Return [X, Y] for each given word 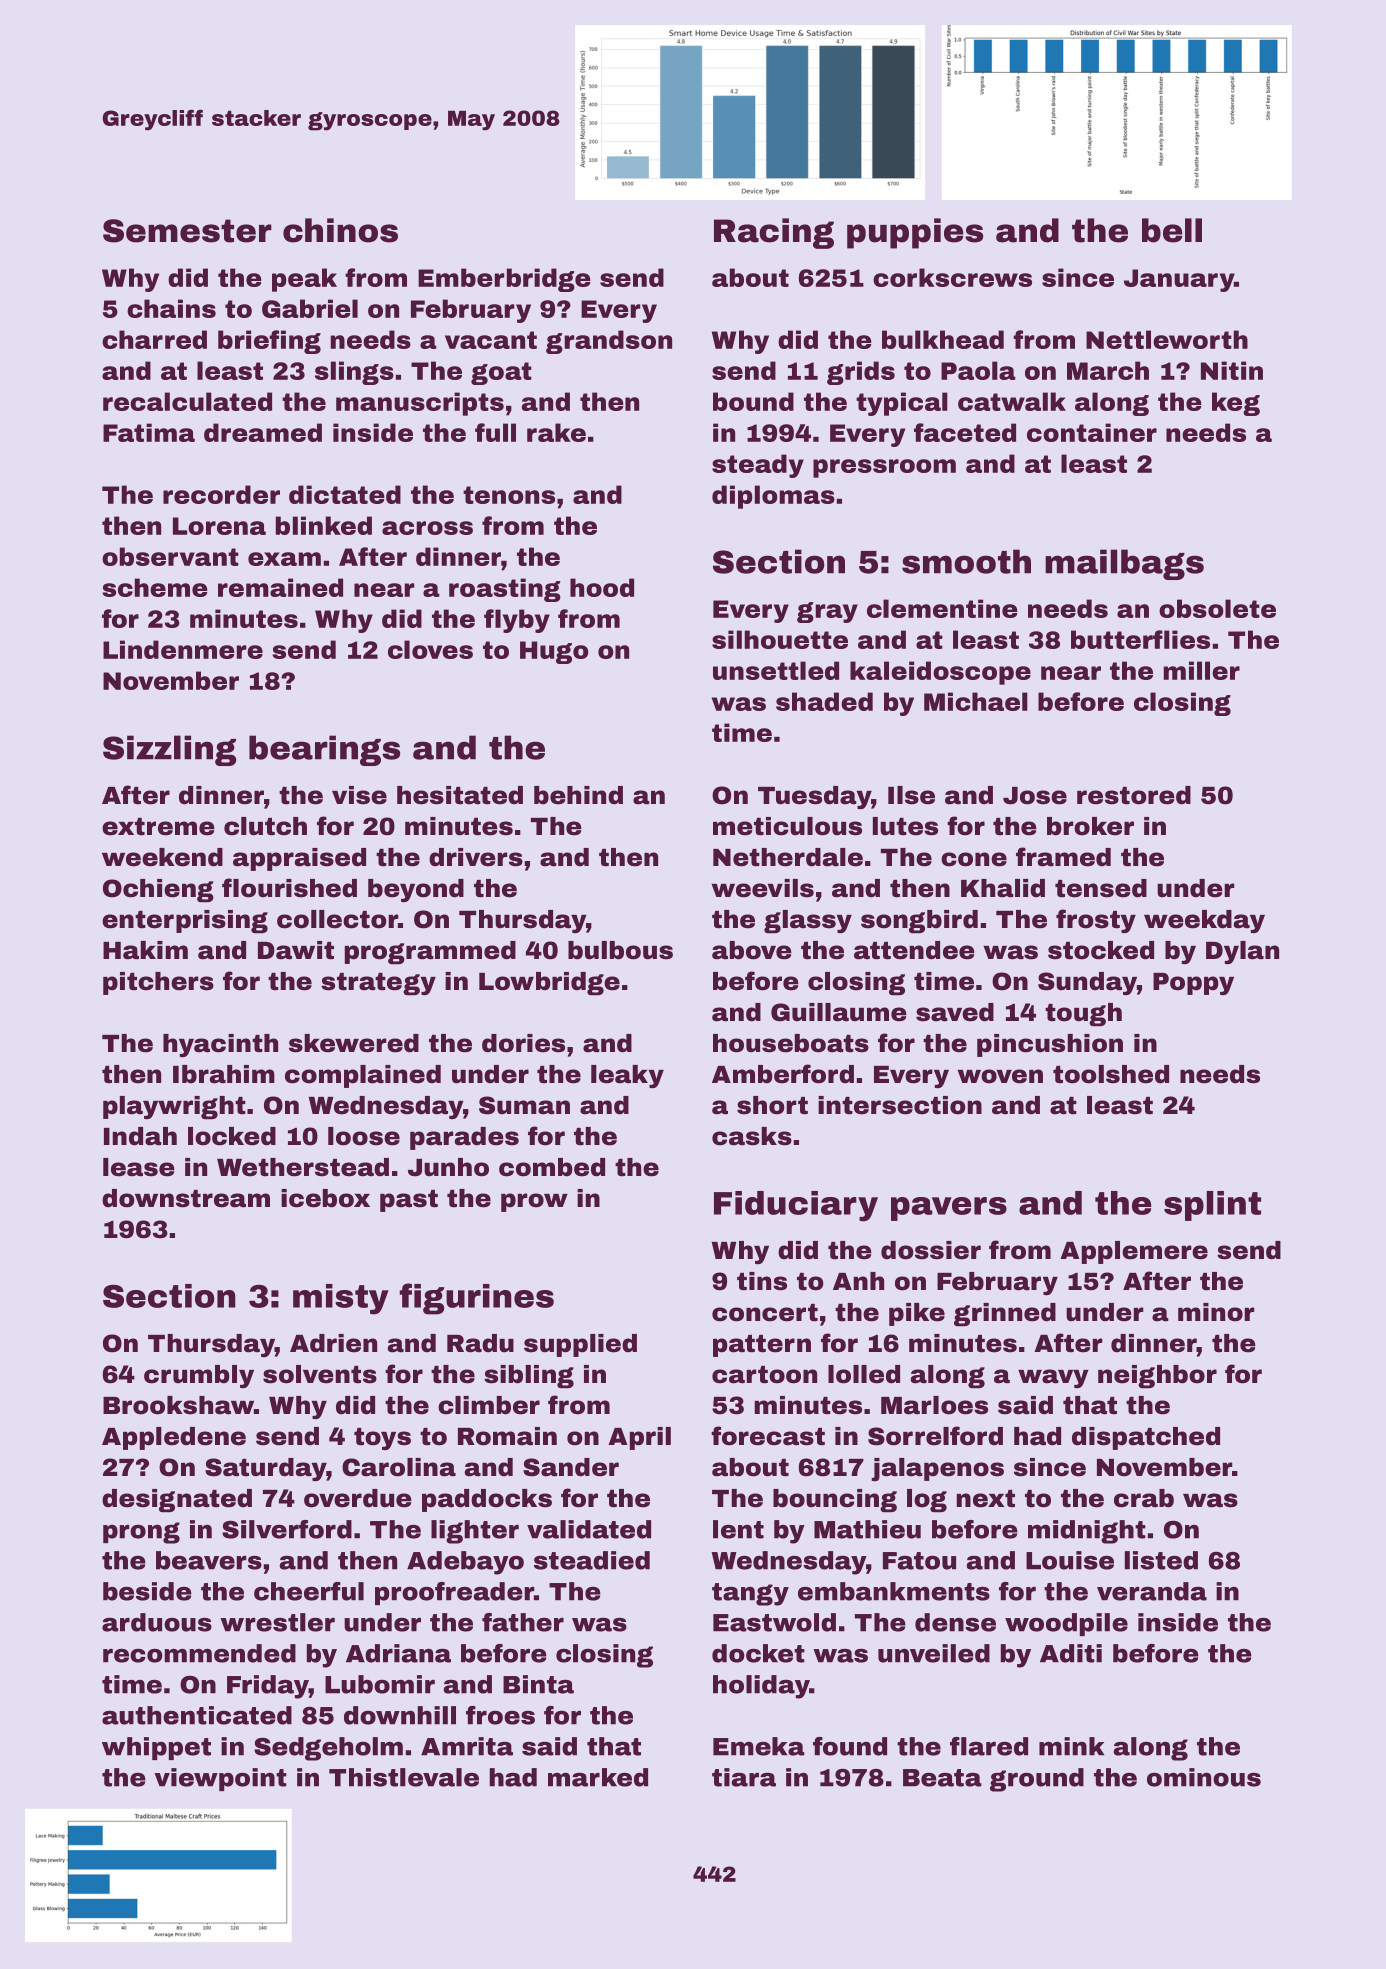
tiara [744, 1777]
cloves [430, 649]
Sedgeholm [328, 1749]
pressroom [884, 468]
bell [1172, 230]
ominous [1204, 1777]
